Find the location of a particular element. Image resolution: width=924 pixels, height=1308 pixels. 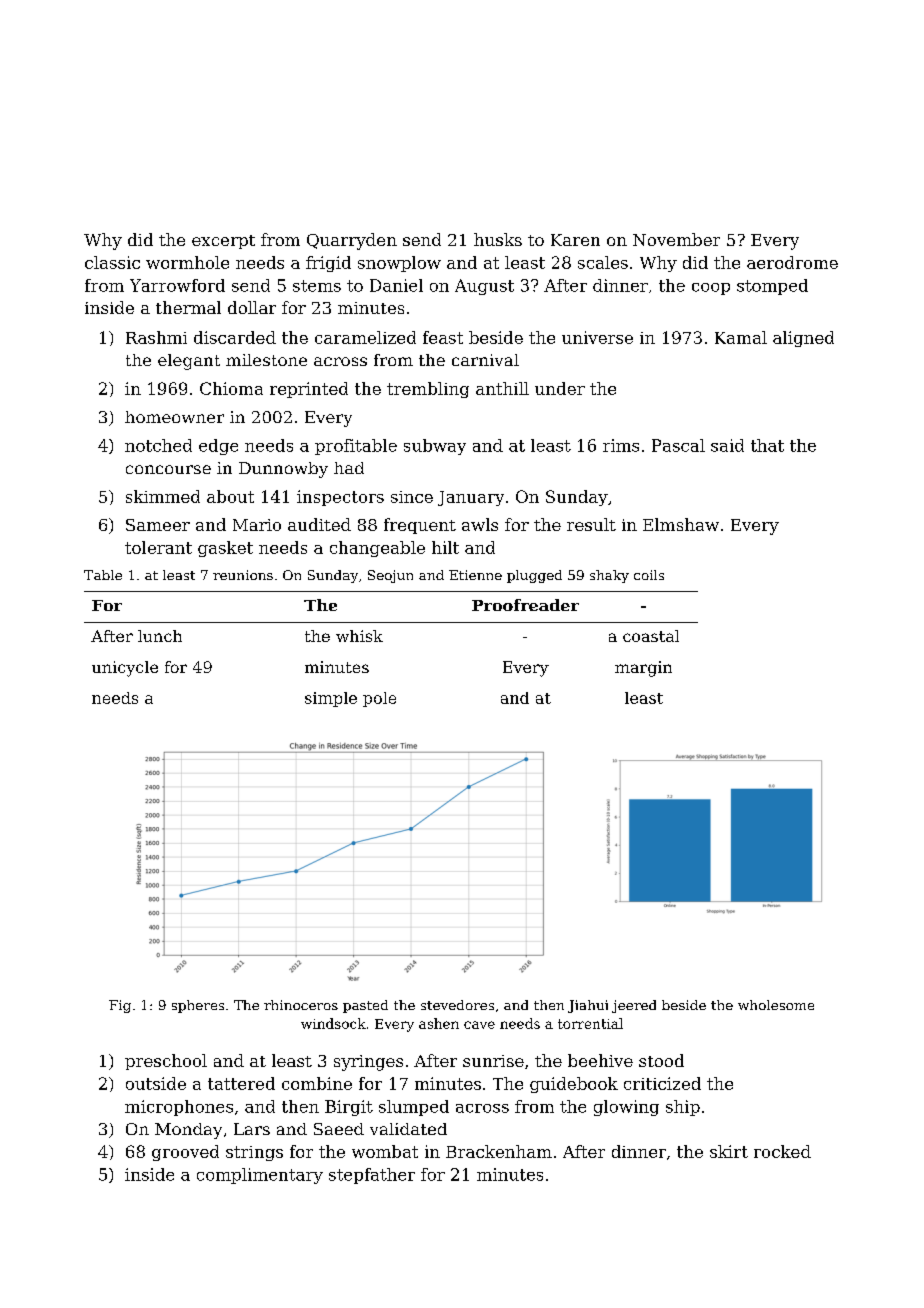

pole is located at coordinates (379, 699).
